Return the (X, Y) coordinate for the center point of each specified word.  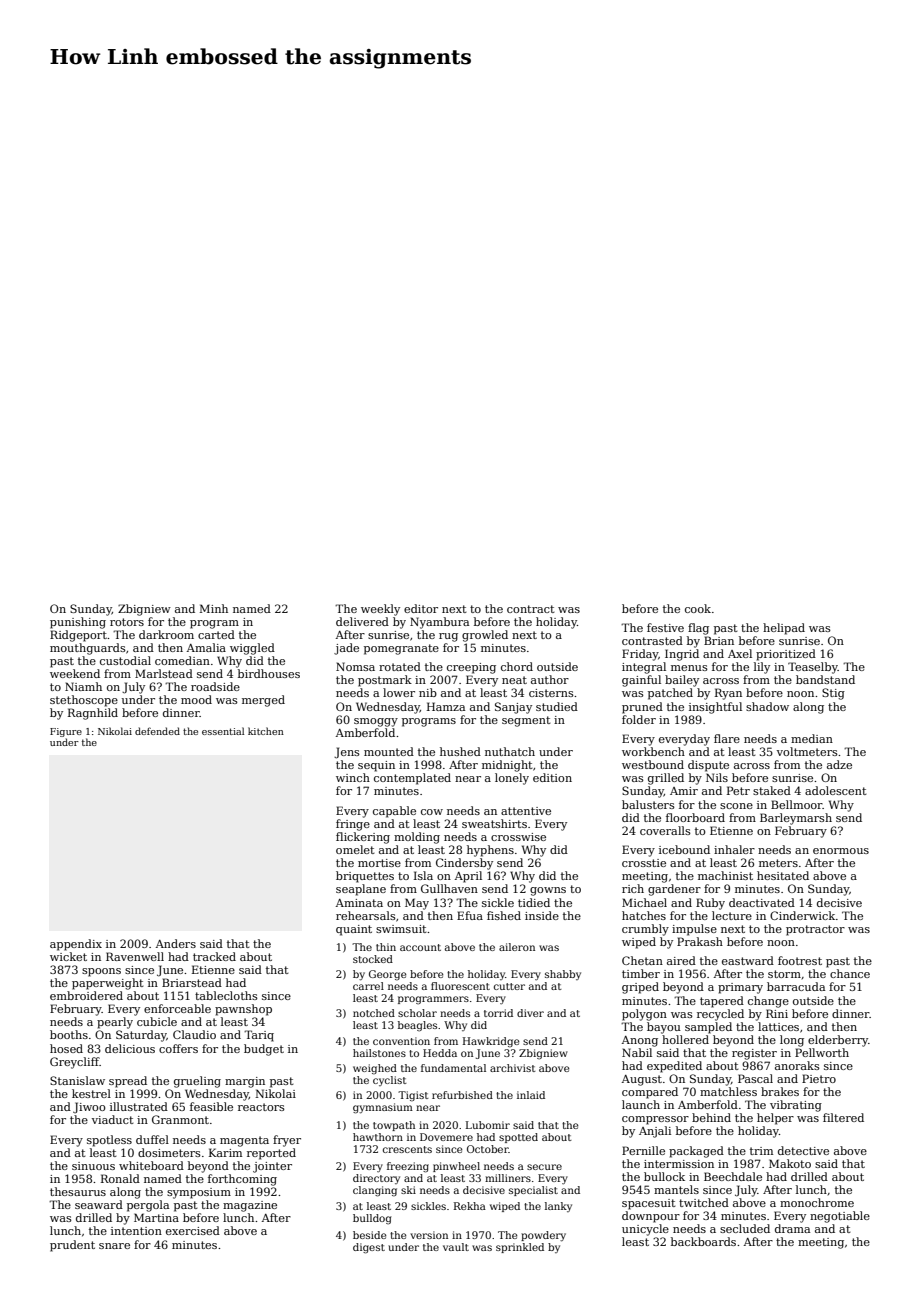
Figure (66, 732)
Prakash (700, 941)
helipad (784, 629)
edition (552, 777)
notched (374, 1013)
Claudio (194, 1034)
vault (456, 1247)
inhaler (734, 849)
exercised (193, 1230)
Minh (214, 608)
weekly (380, 610)
